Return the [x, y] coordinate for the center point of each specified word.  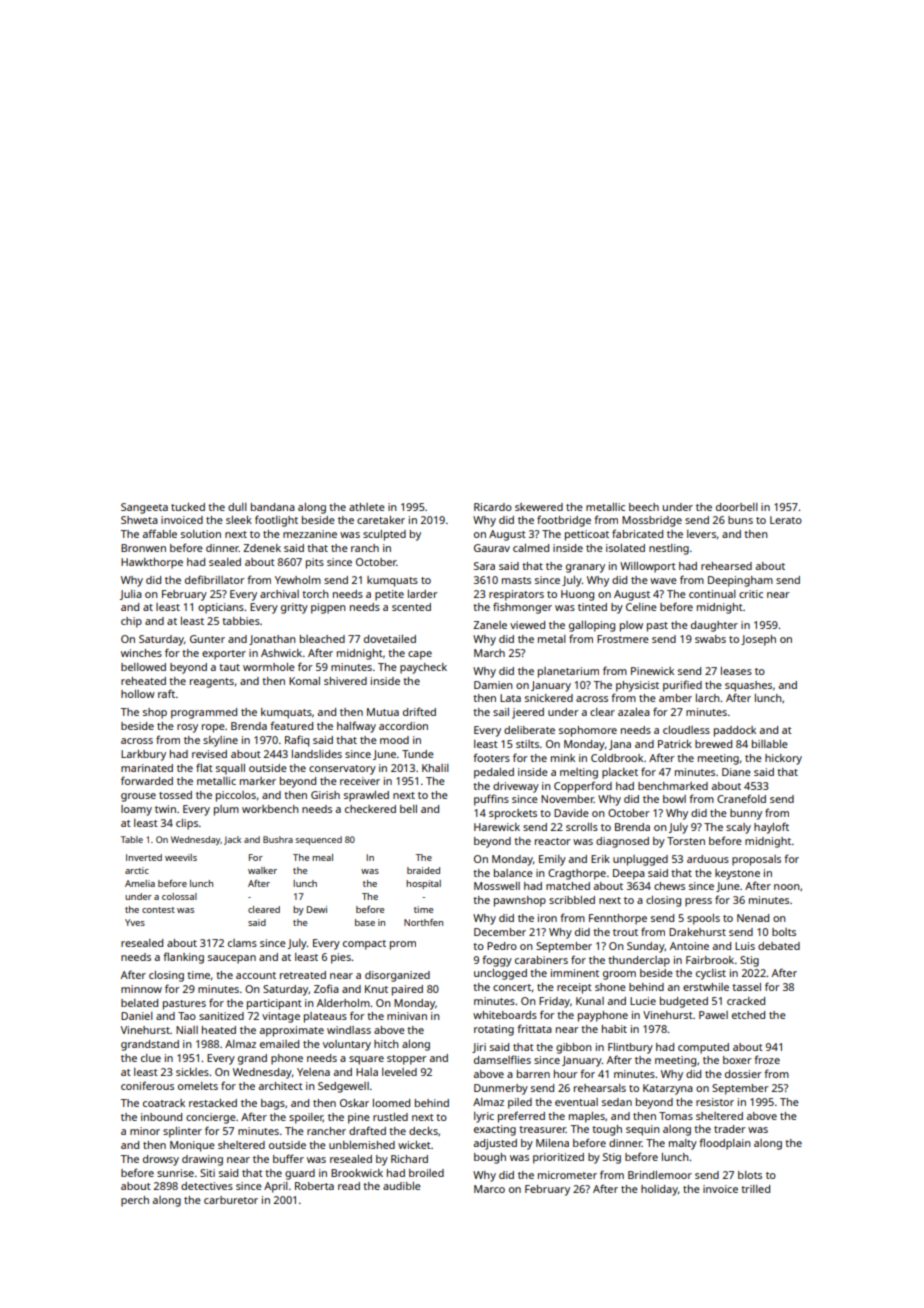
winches [141, 653]
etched [748, 1015]
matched [568, 886]
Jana [620, 745]
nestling [669, 549]
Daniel [137, 1016]
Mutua [383, 712]
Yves [135, 922]
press [698, 902]
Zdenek [262, 548]
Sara [484, 566]
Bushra [278, 839]
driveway [516, 787]
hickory [783, 759]
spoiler [306, 1118]
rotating [494, 1030]
